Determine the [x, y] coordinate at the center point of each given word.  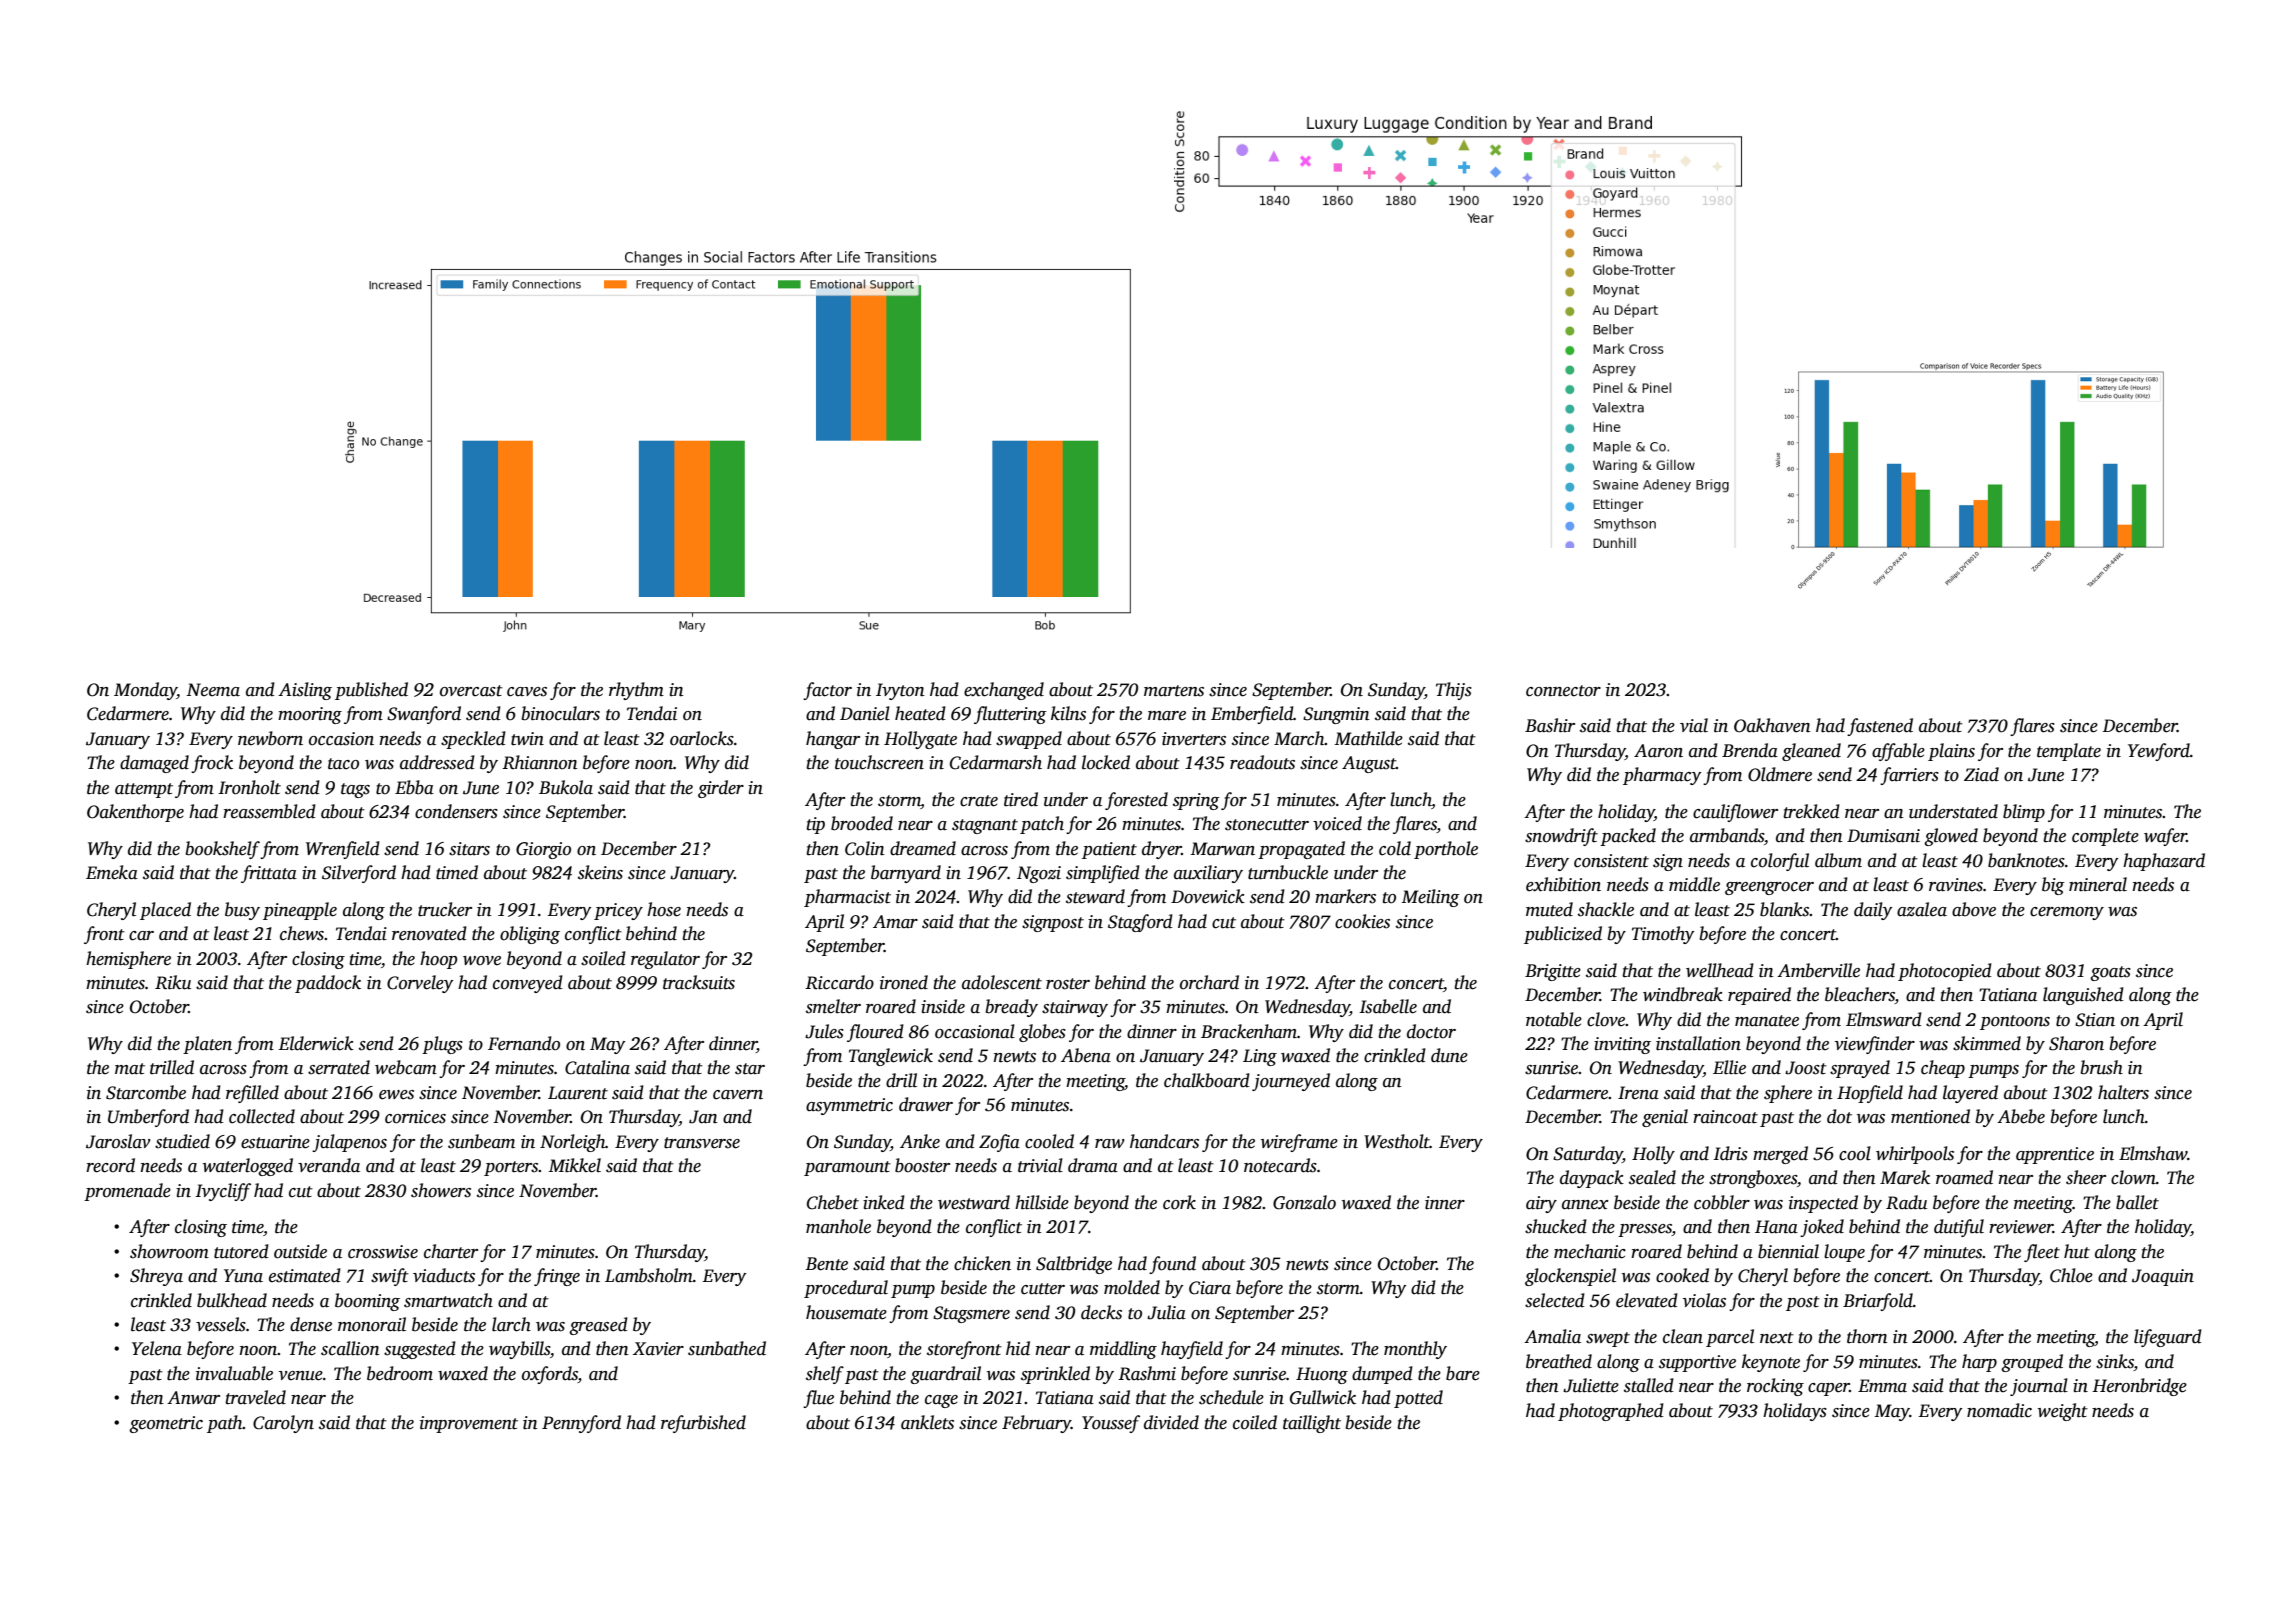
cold [1395, 848]
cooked [1682, 1275]
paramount [847, 1168]
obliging [530, 935]
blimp [2024, 813]
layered [1970, 1094]
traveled [255, 1397]
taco [343, 764]
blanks [1785, 909]
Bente [826, 1264]
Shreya [156, 1277]
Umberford [148, 1118]
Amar [895, 921]
